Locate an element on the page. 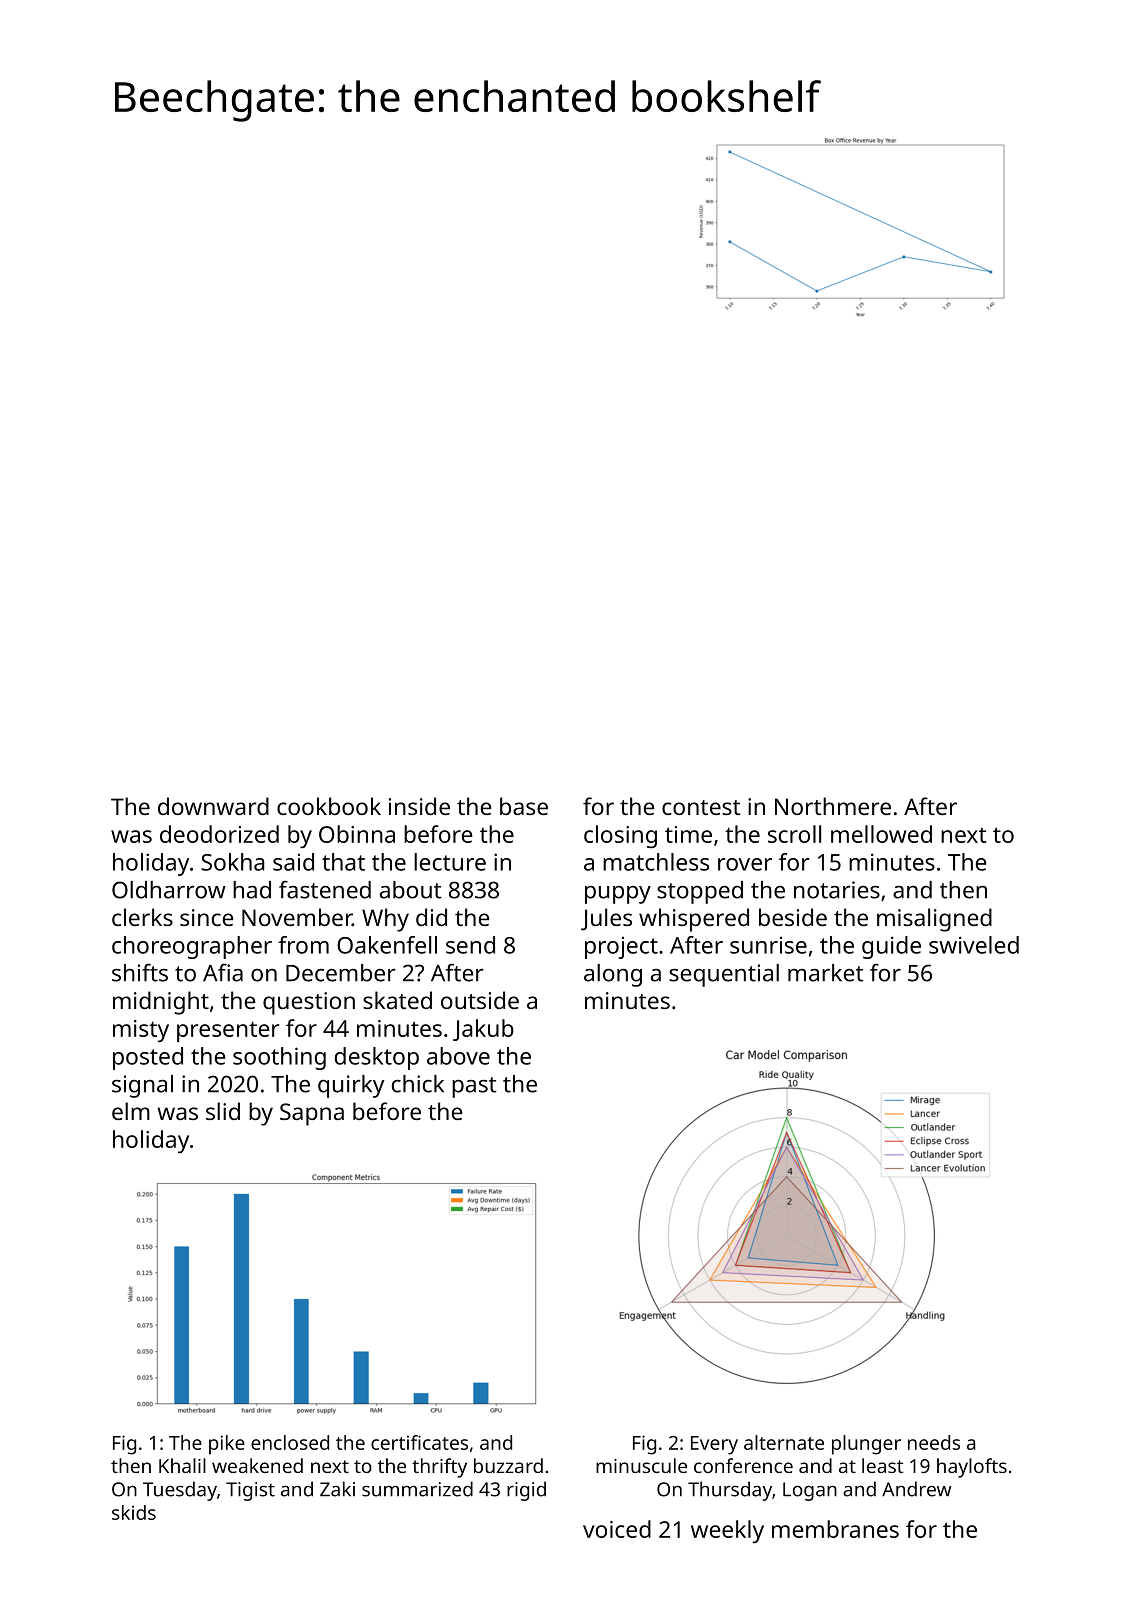 The image size is (1136, 1607). sequential is located at coordinates (724, 975).
